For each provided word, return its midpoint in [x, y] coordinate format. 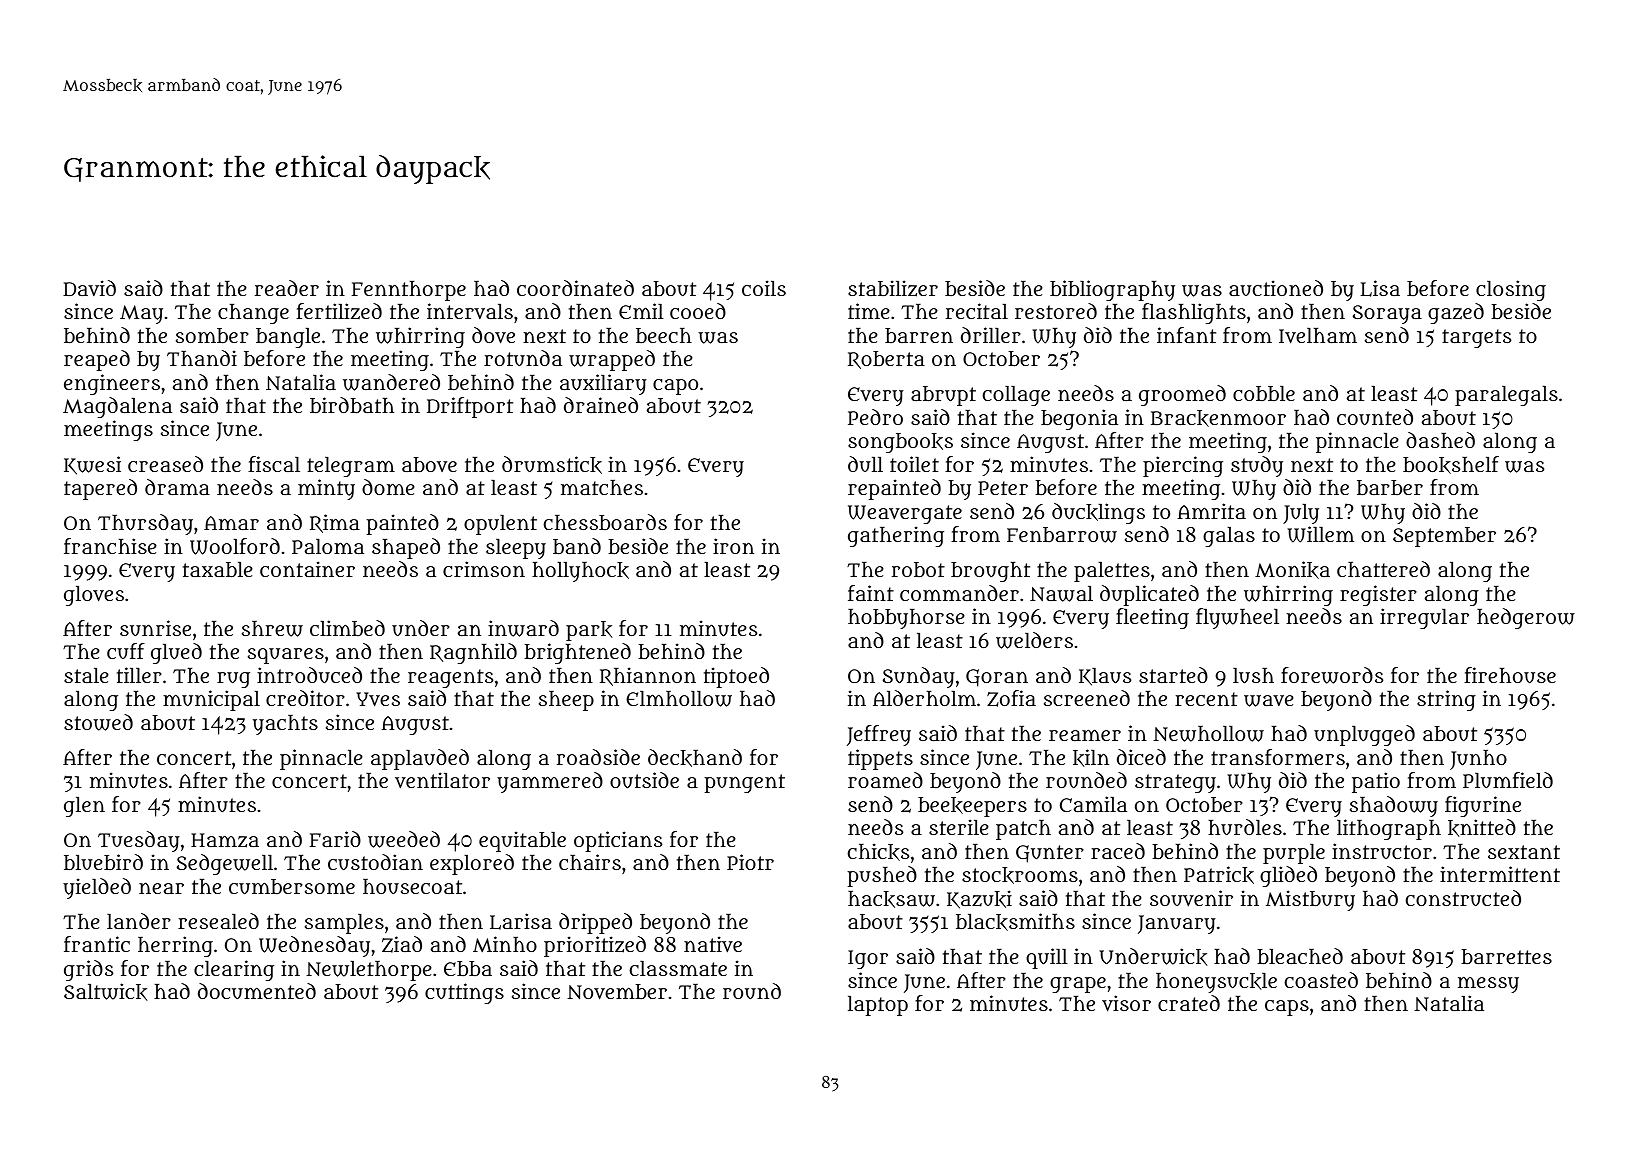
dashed [1440, 440]
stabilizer [893, 288]
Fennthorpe [409, 291]
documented [257, 991]
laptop [878, 1006]
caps [1287, 1008]
